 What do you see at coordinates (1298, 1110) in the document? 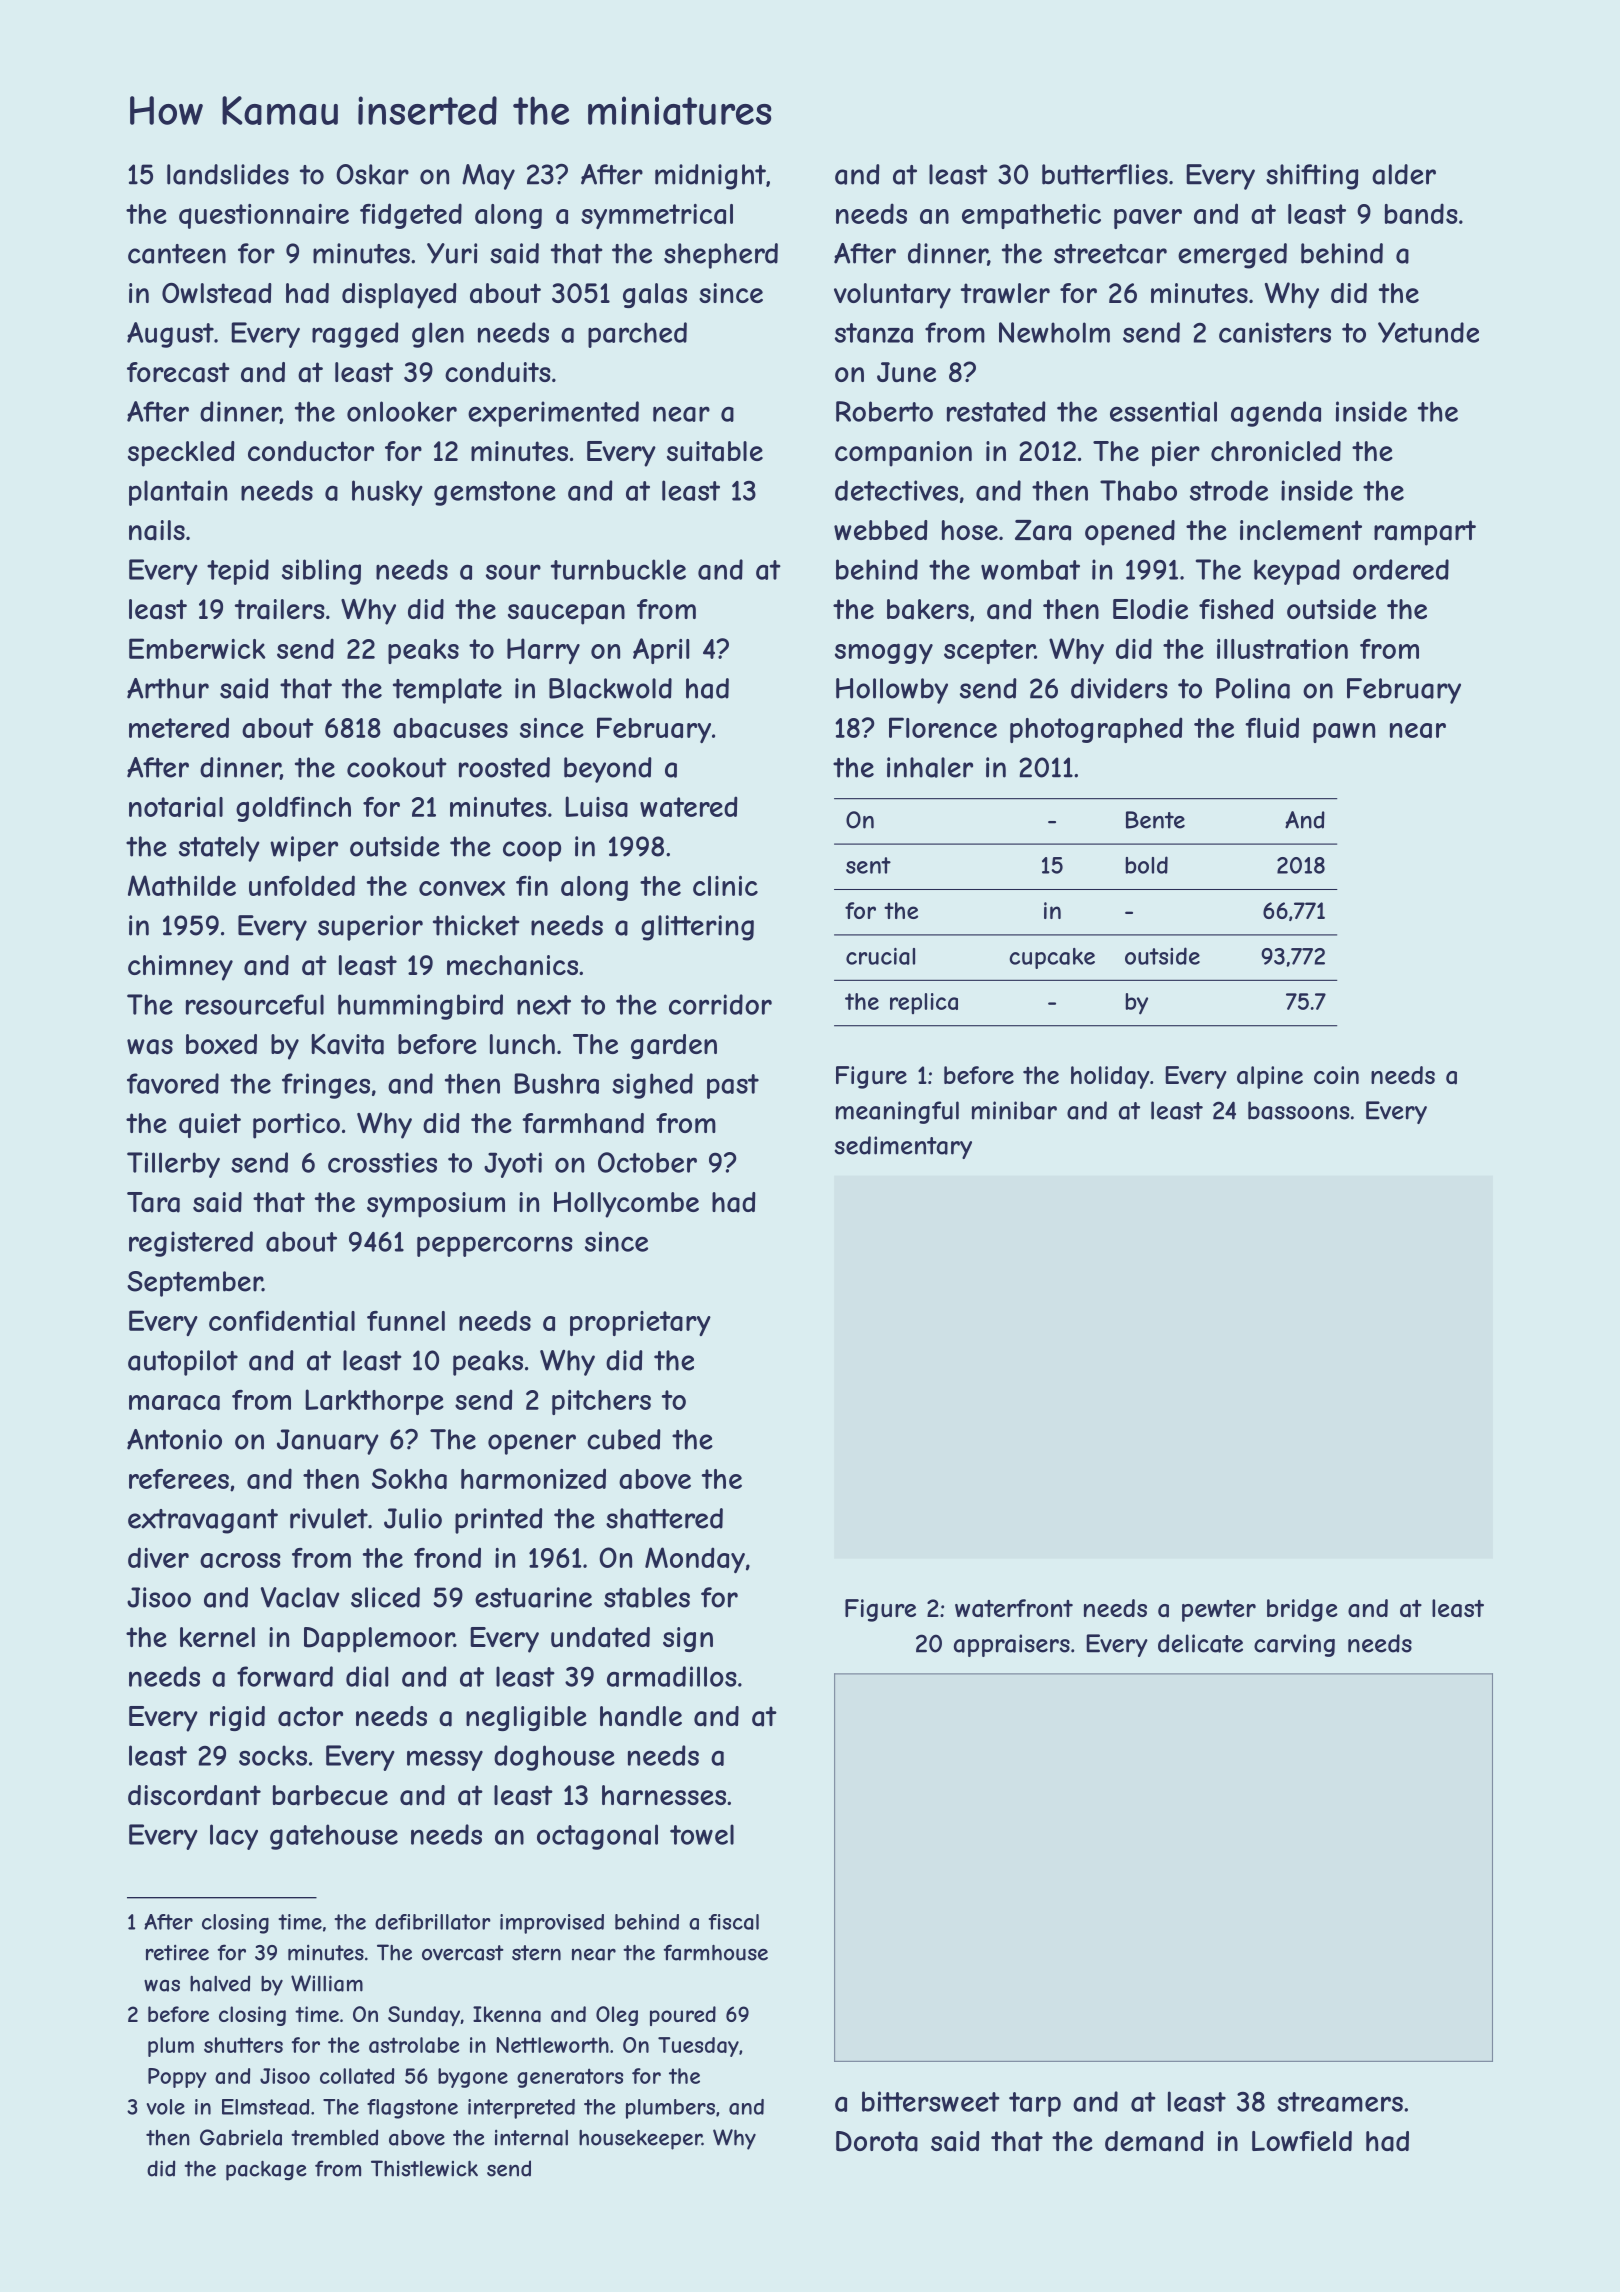
I see `bassoons` at bounding box center [1298, 1110].
